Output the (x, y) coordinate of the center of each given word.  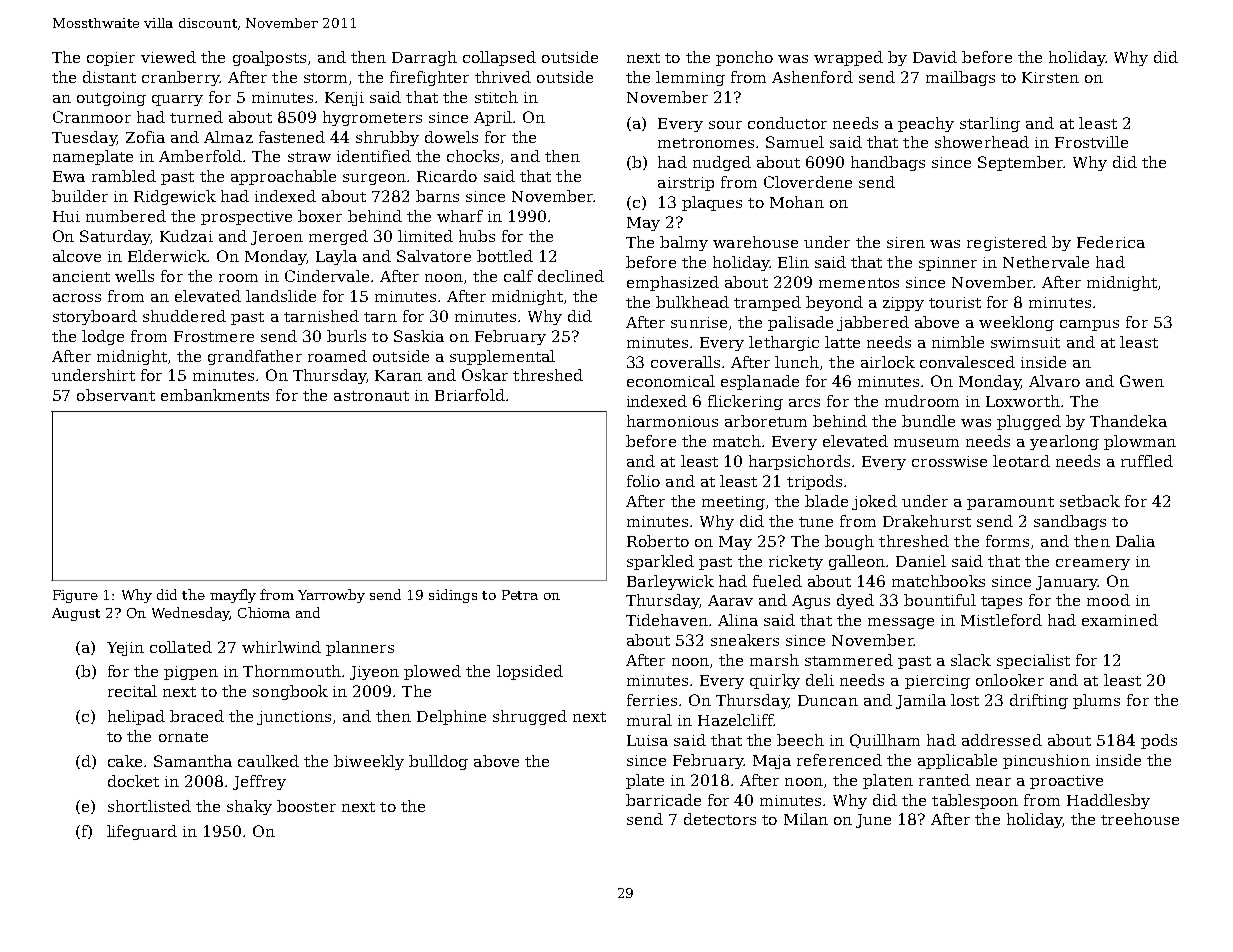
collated (181, 647)
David (935, 57)
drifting (1039, 701)
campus (1089, 325)
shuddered (184, 316)
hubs (477, 236)
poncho (744, 58)
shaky (249, 807)
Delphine (451, 717)
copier (111, 59)
